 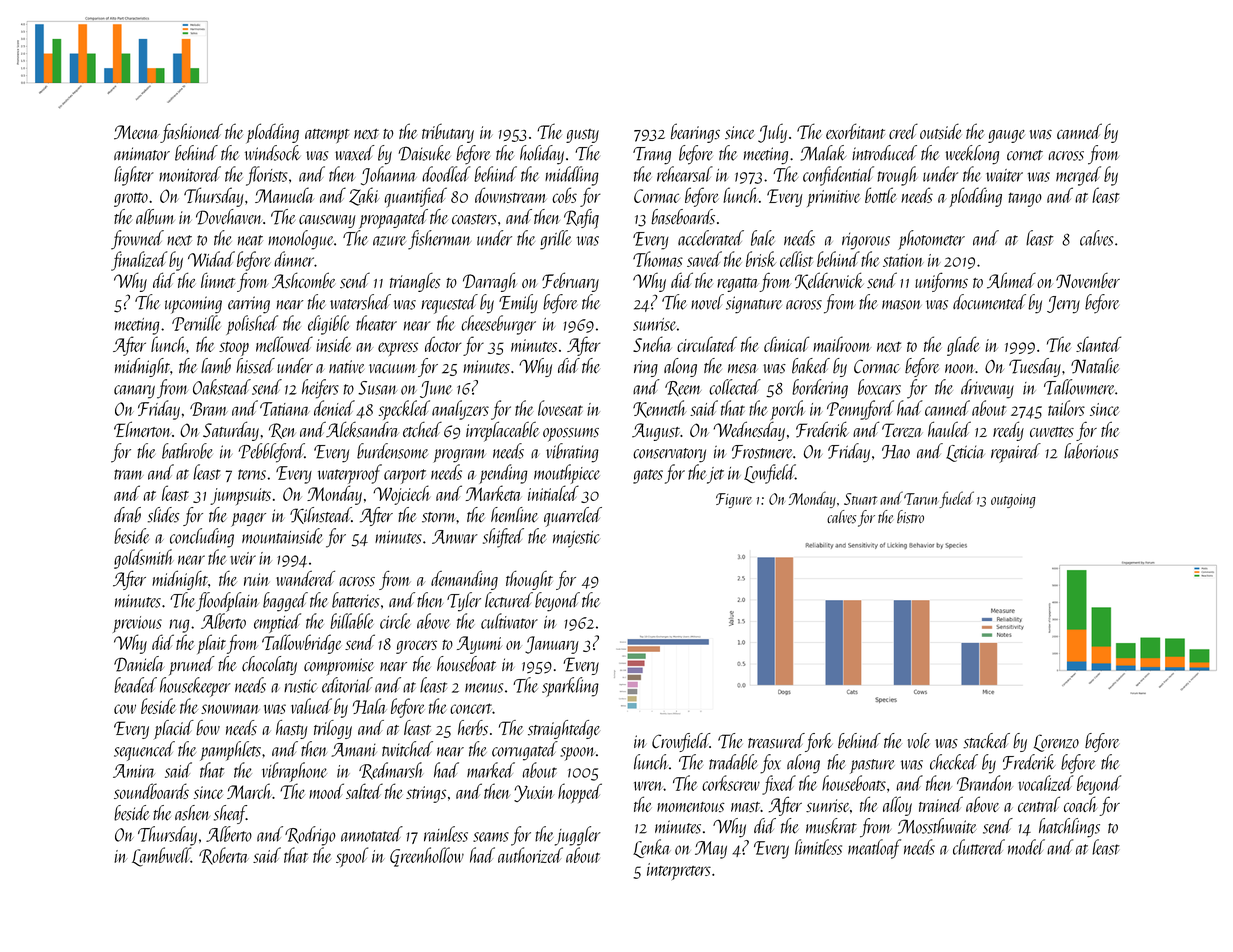 I want to click on Ahmed, so click(x=1011, y=280).
